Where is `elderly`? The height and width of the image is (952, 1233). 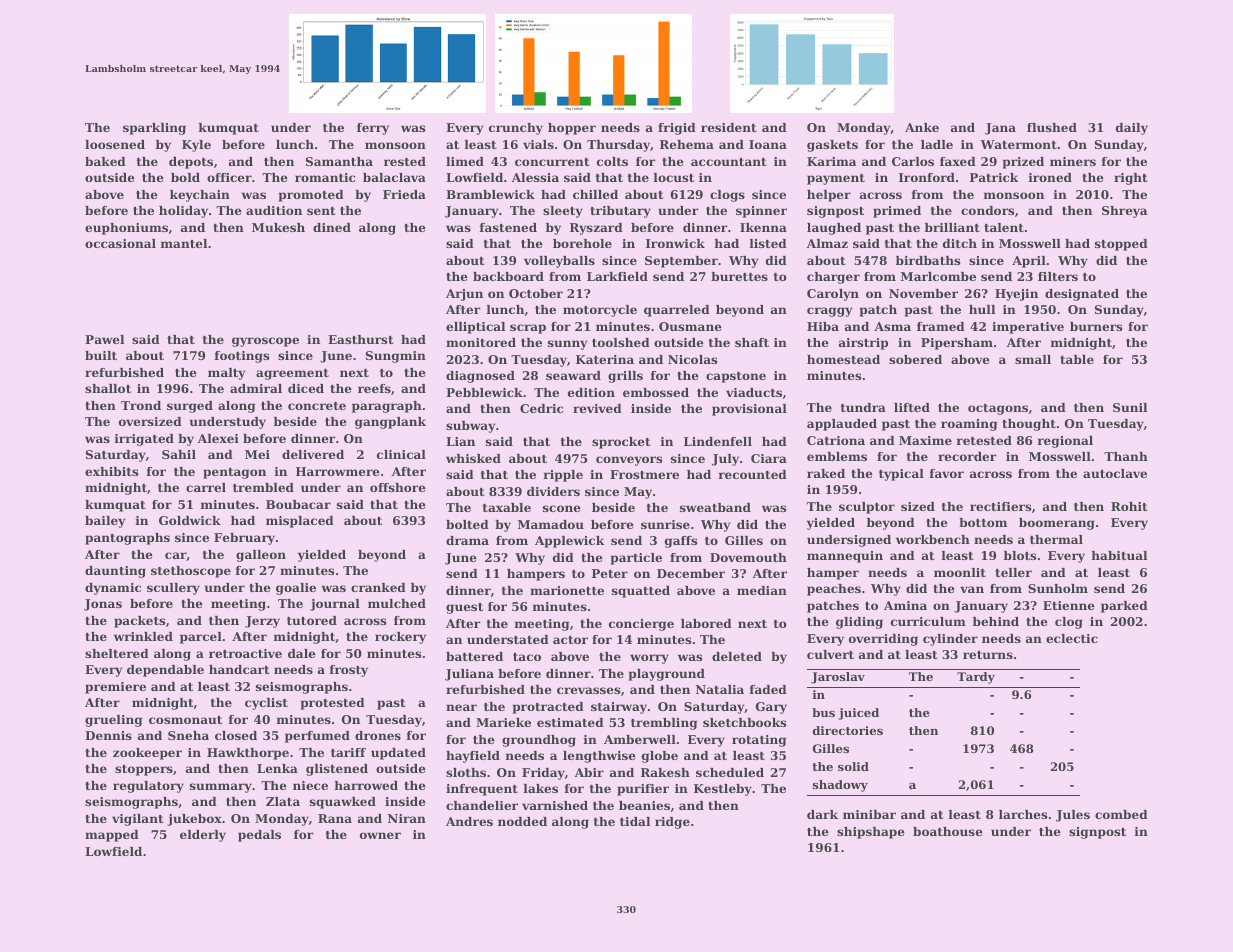
elderly is located at coordinates (203, 836).
